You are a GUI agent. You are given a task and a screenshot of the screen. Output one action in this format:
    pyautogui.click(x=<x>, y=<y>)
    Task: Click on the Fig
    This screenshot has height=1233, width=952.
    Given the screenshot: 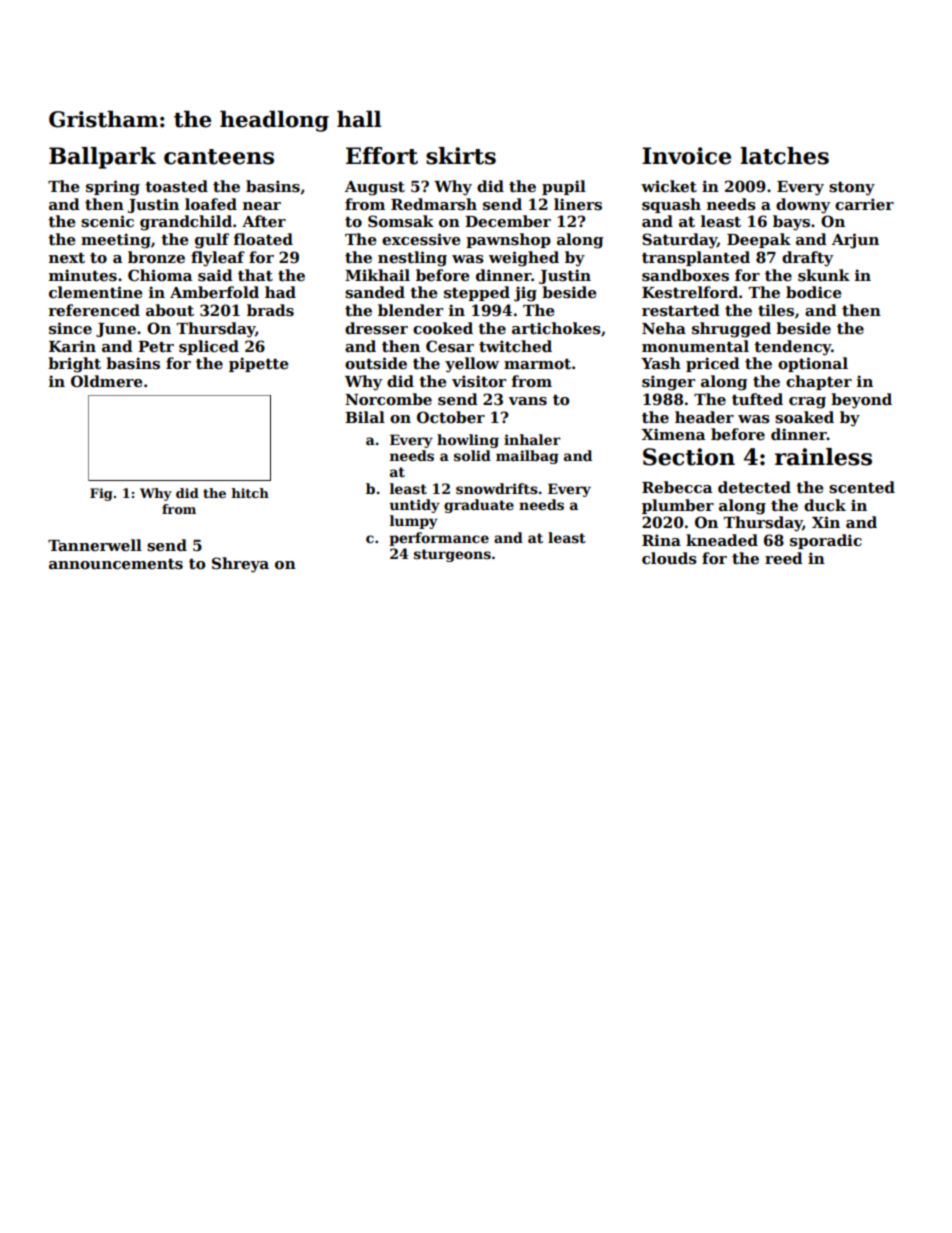 What is the action you would take?
    pyautogui.click(x=101, y=494)
